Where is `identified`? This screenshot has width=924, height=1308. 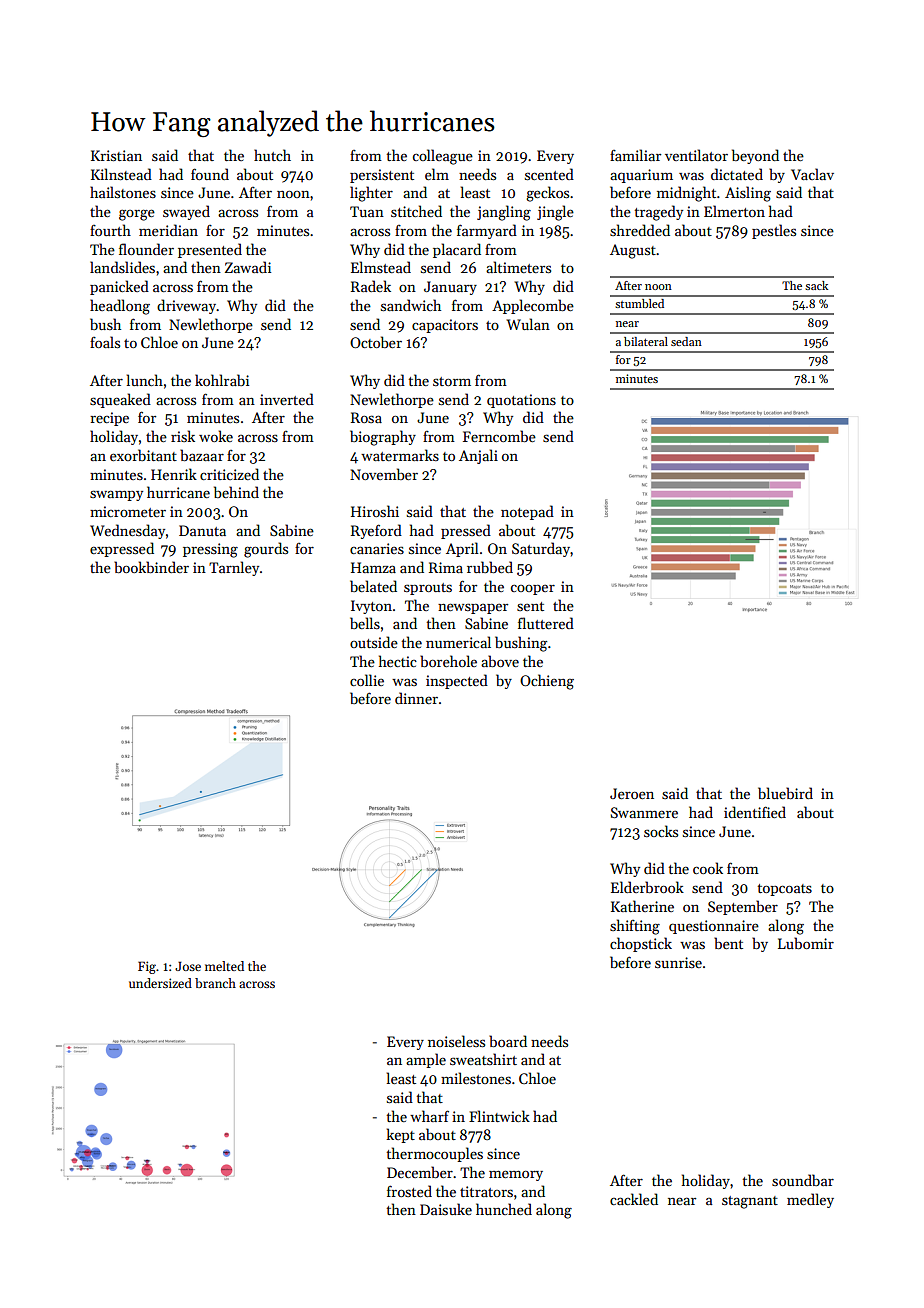 identified is located at coordinates (755, 812).
